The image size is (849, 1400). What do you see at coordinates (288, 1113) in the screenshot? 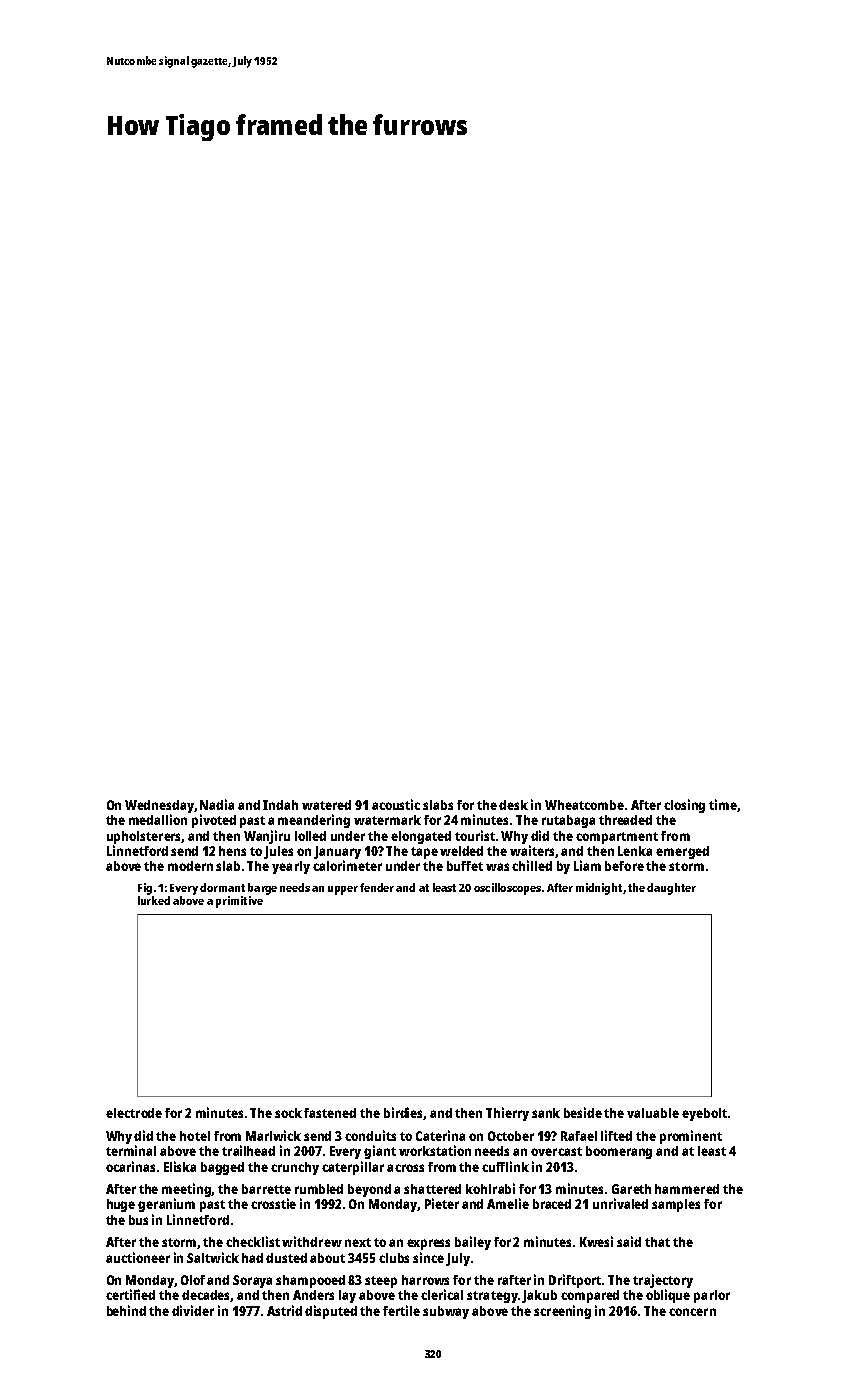
I see `sock` at bounding box center [288, 1113].
